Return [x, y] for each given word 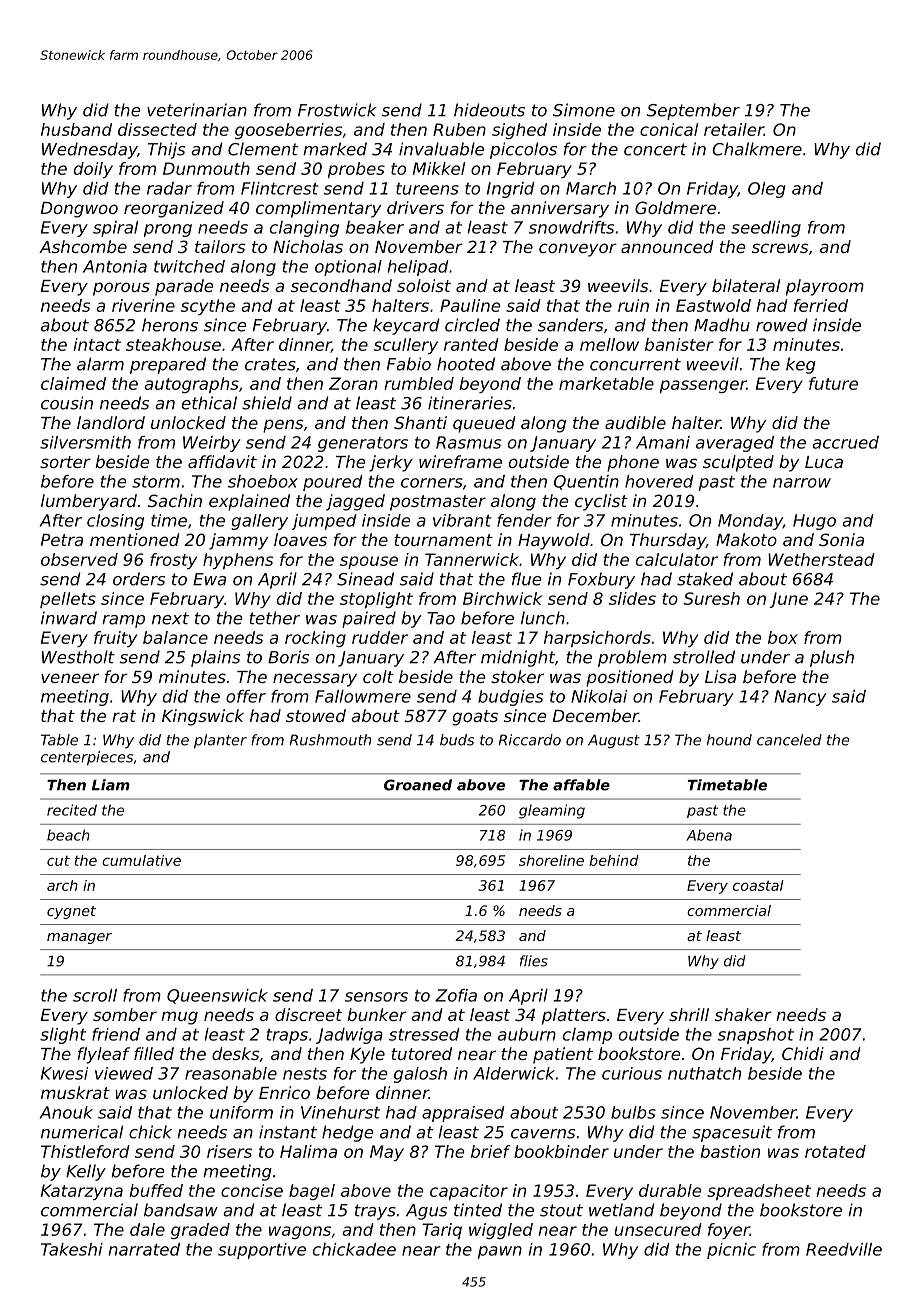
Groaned [418, 785]
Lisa [720, 676]
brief [491, 1151]
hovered [659, 481]
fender [524, 520]
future [833, 383]
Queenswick [217, 996]
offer [246, 696]
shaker [743, 1014]
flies [534, 961]
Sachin [175, 500]
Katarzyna [82, 1192]
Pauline [470, 305]
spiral [115, 229]
